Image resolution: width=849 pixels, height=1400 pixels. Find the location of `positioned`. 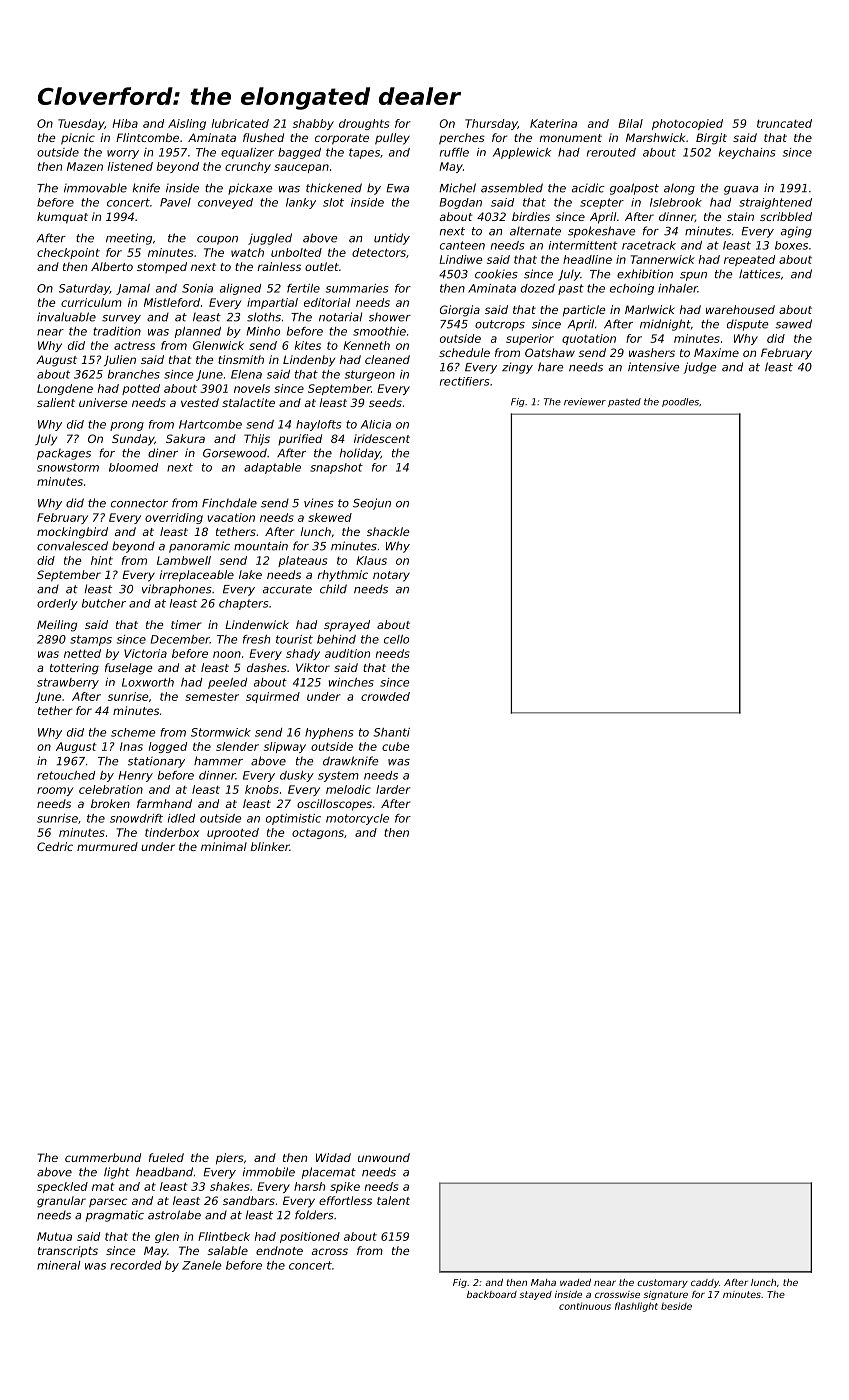

positioned is located at coordinates (310, 1237).
